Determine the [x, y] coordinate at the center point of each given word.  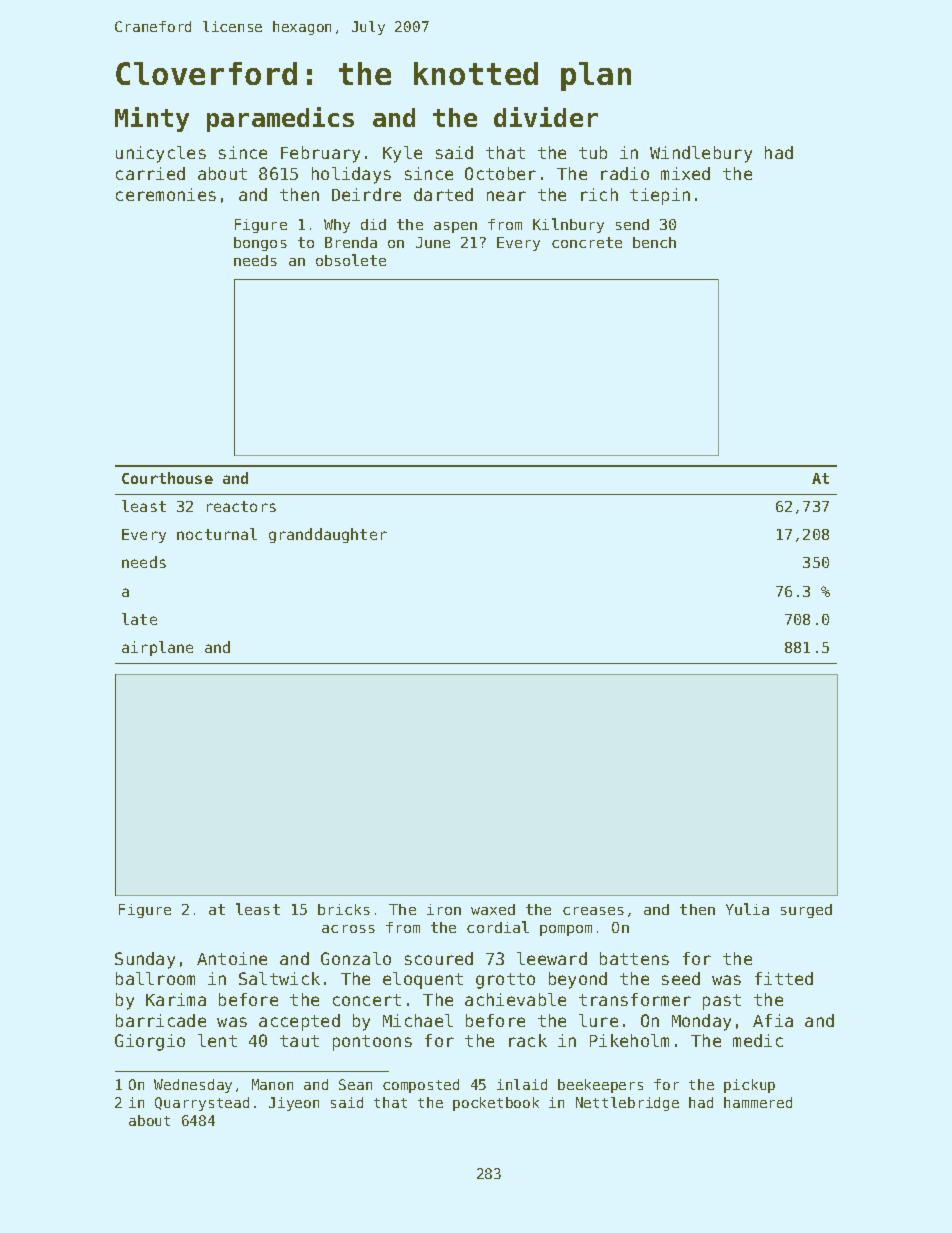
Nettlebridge [627, 1104]
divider [546, 117]
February [320, 154]
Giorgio [150, 1042]
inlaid [522, 1084]
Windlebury [701, 154]
